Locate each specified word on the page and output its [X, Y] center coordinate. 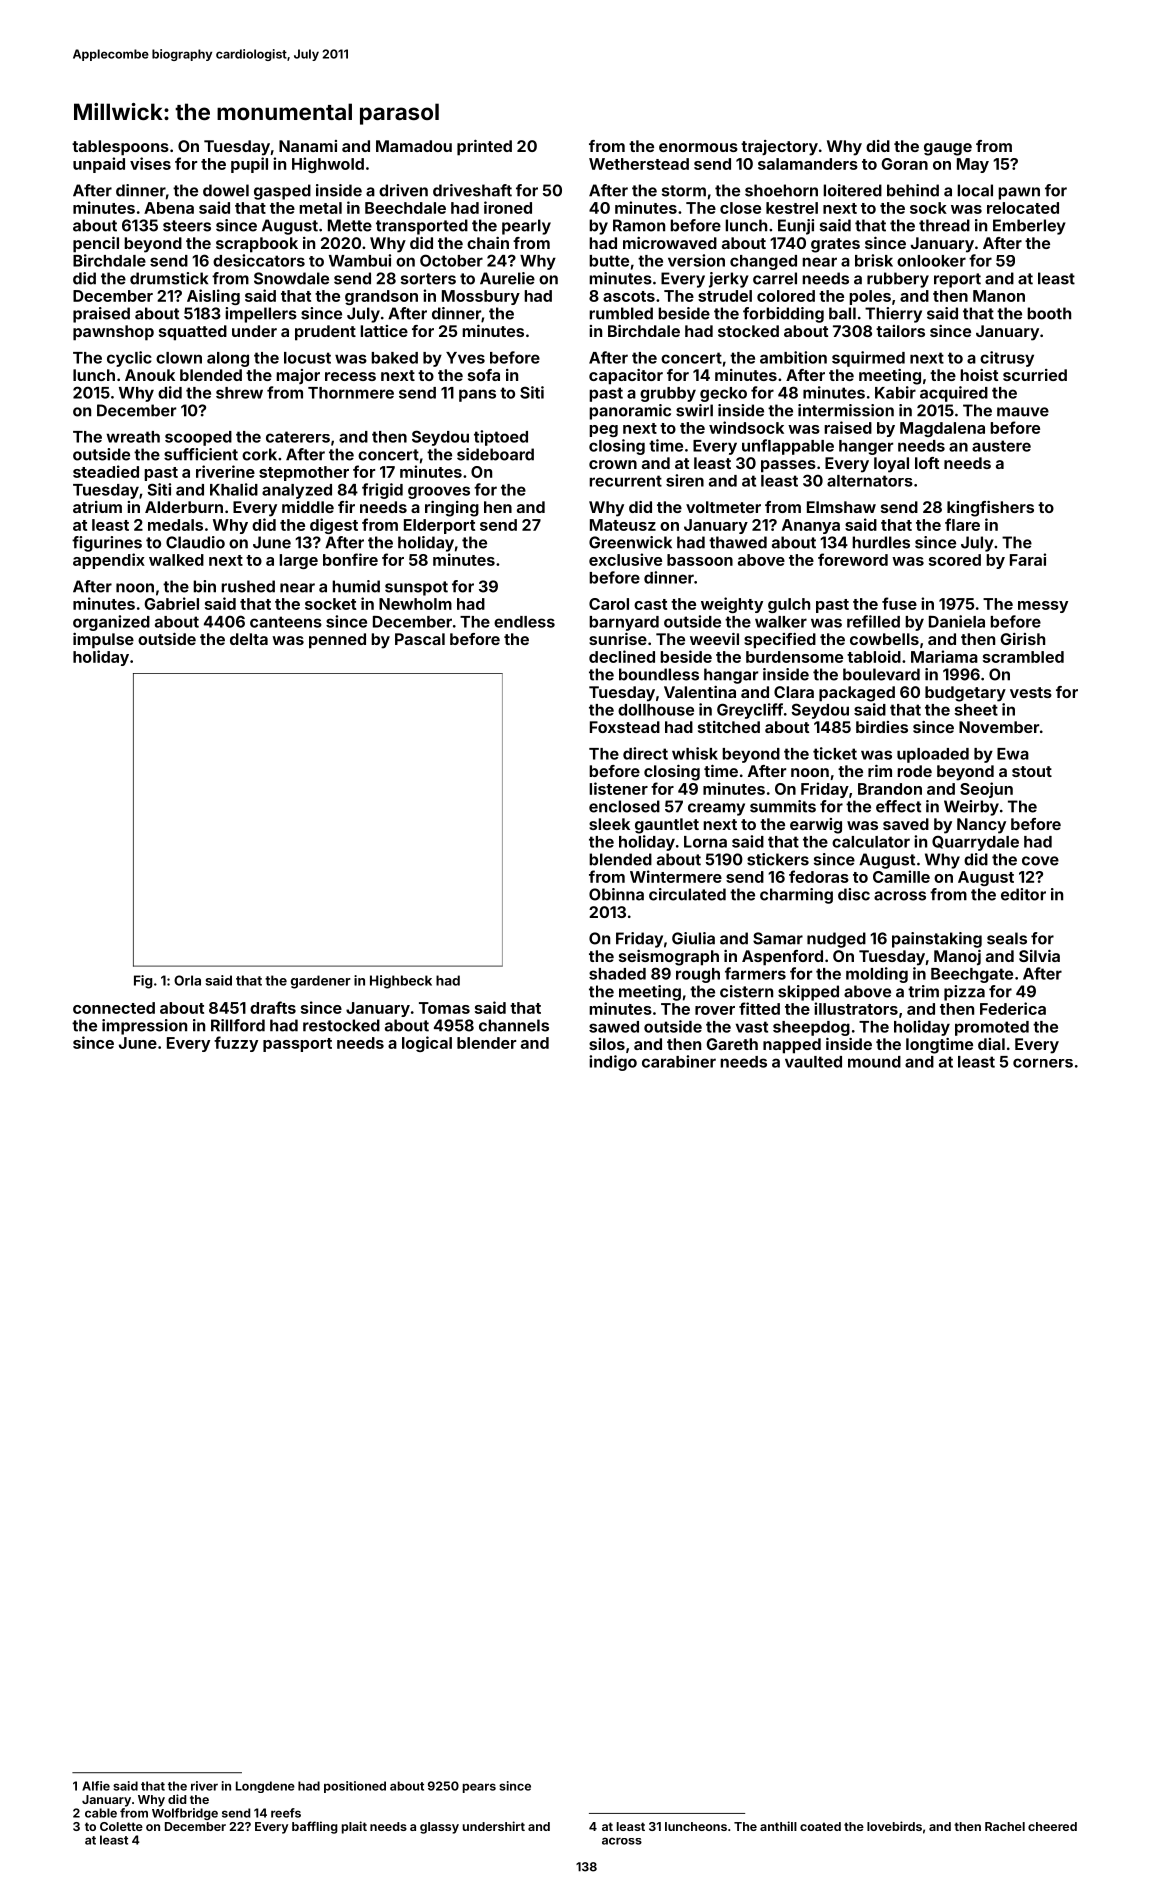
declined [622, 656]
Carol [609, 604]
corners [1043, 1063]
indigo [613, 1063]
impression [144, 1027]
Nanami [308, 146]
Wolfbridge [185, 1814]
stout [1032, 771]
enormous [698, 147]
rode [914, 771]
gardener [321, 982]
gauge [948, 149]
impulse [103, 641]
